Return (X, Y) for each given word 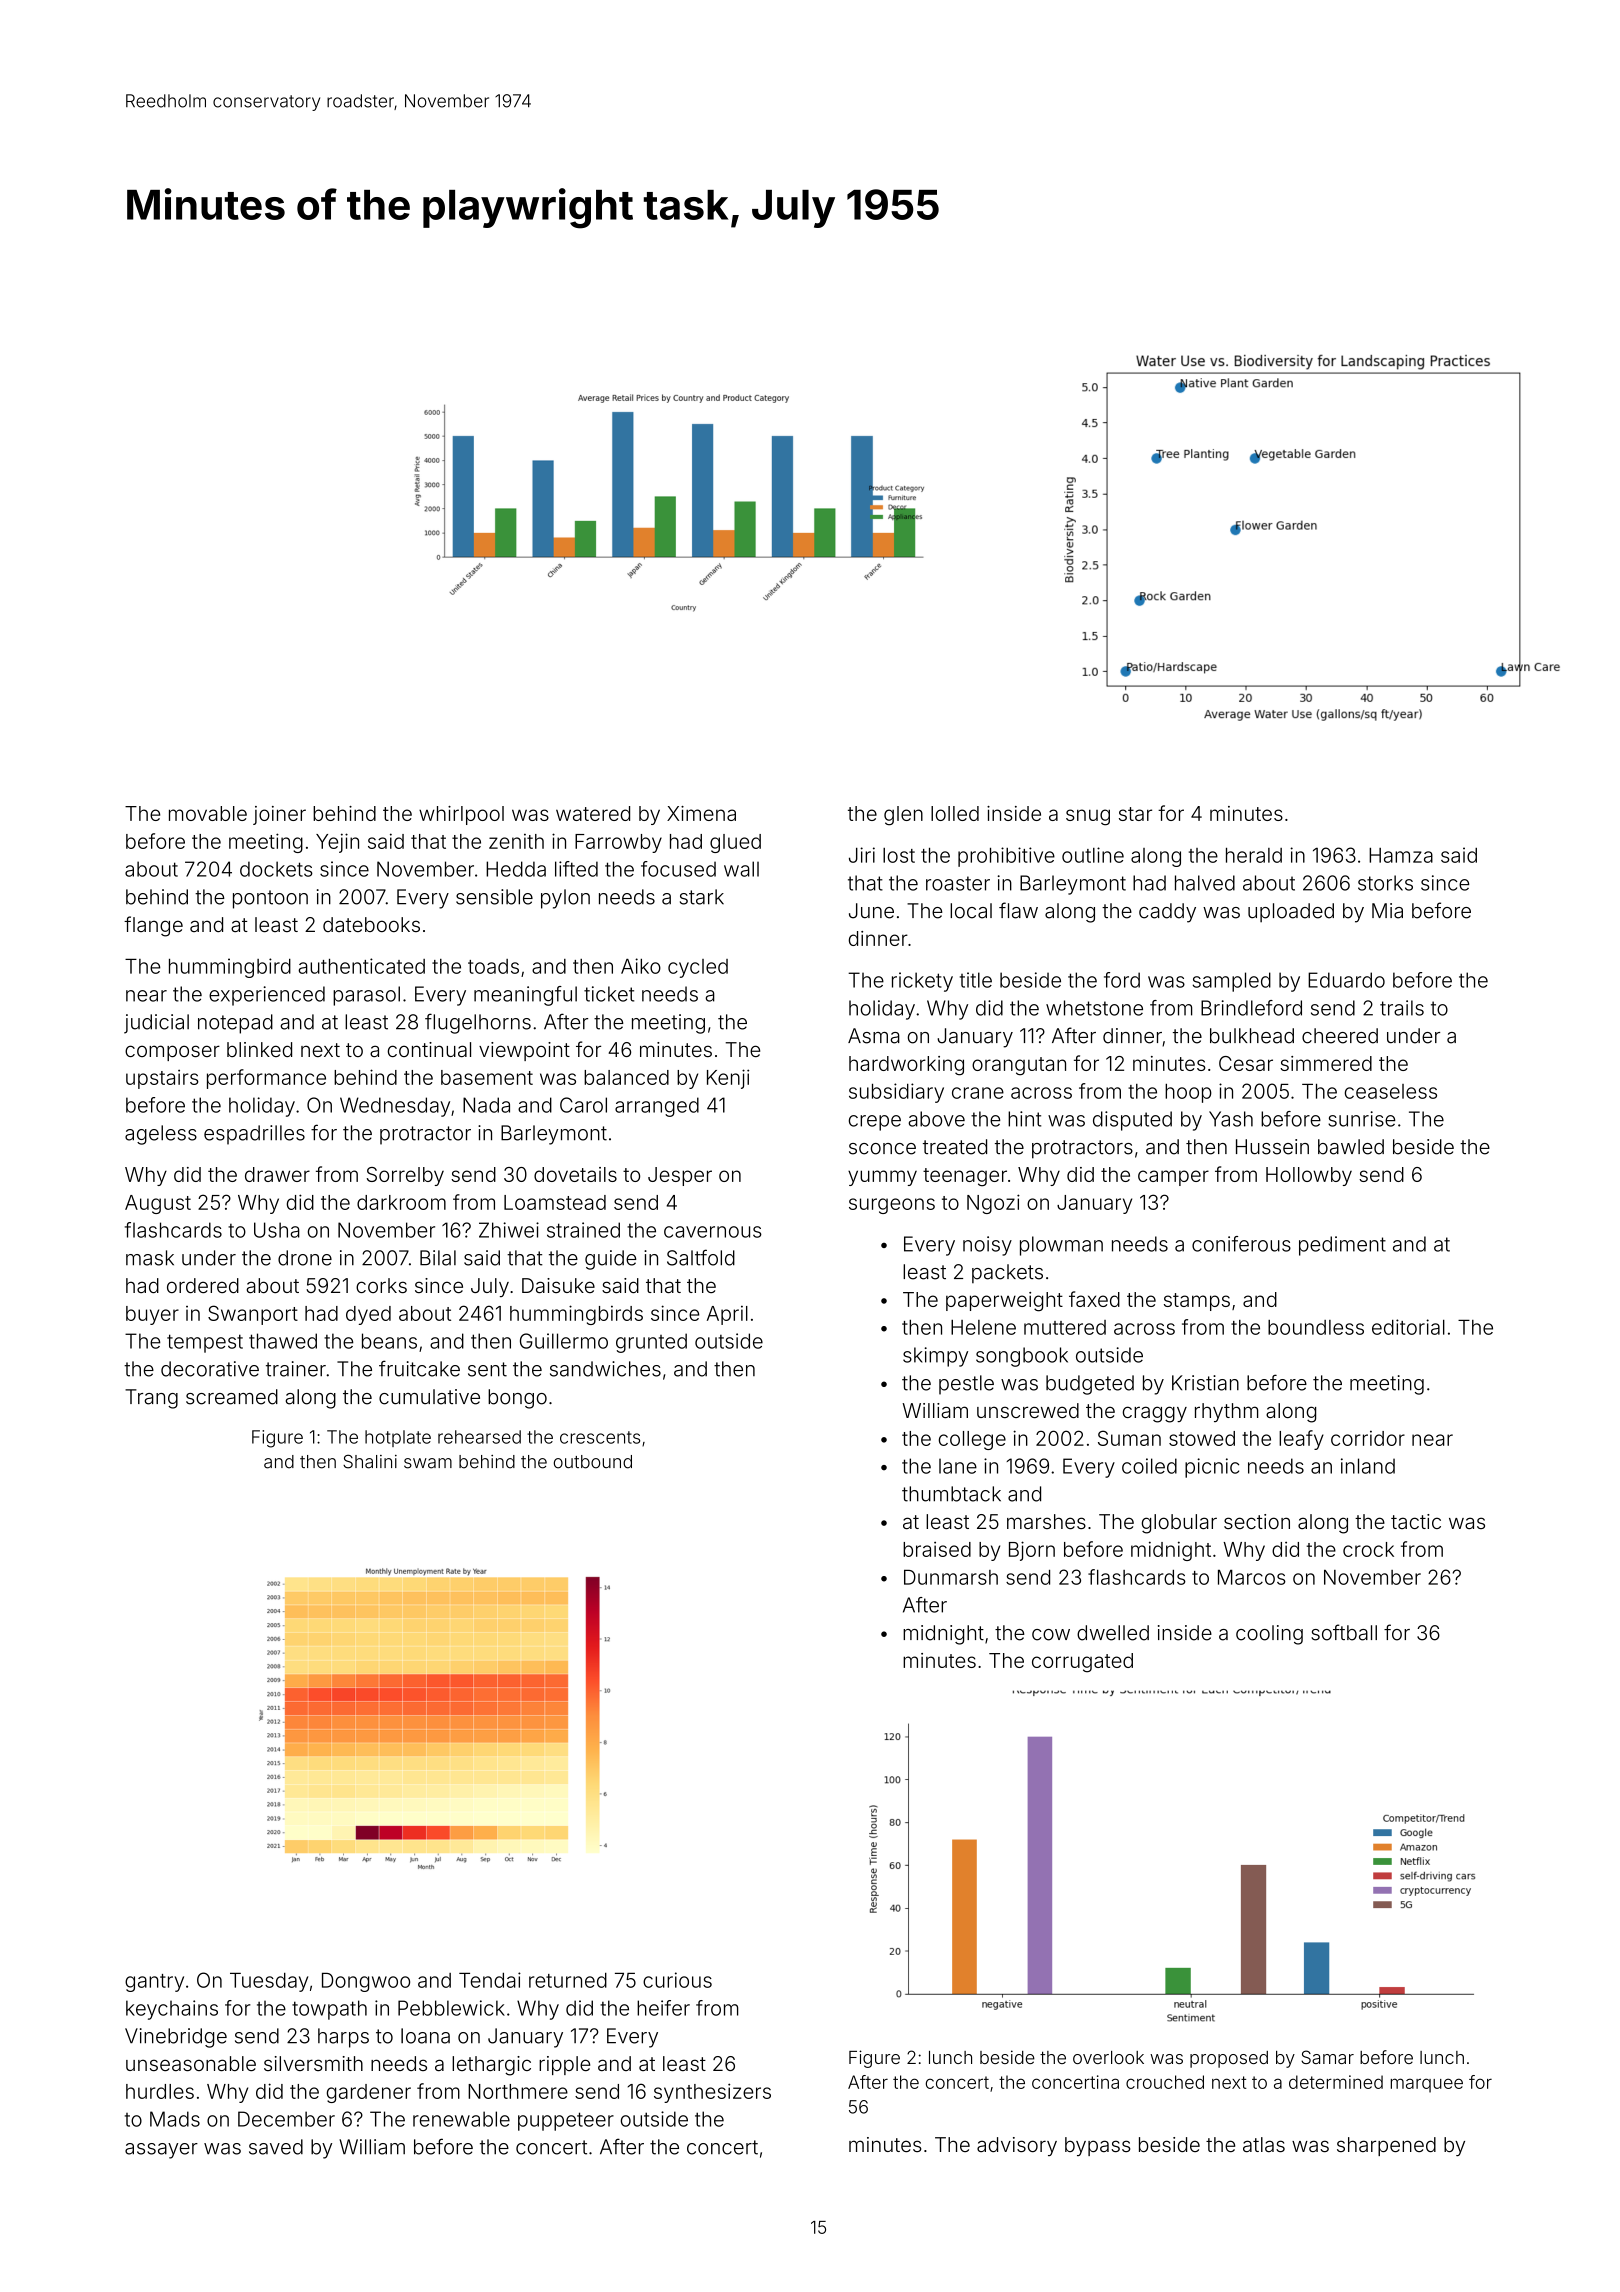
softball (1344, 1632)
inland (1368, 1466)
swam (428, 1463)
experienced (267, 996)
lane (958, 1466)
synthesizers (712, 2093)
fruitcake (419, 1368)
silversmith (313, 2063)
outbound (593, 1462)
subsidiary (896, 1093)
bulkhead (1252, 1036)
